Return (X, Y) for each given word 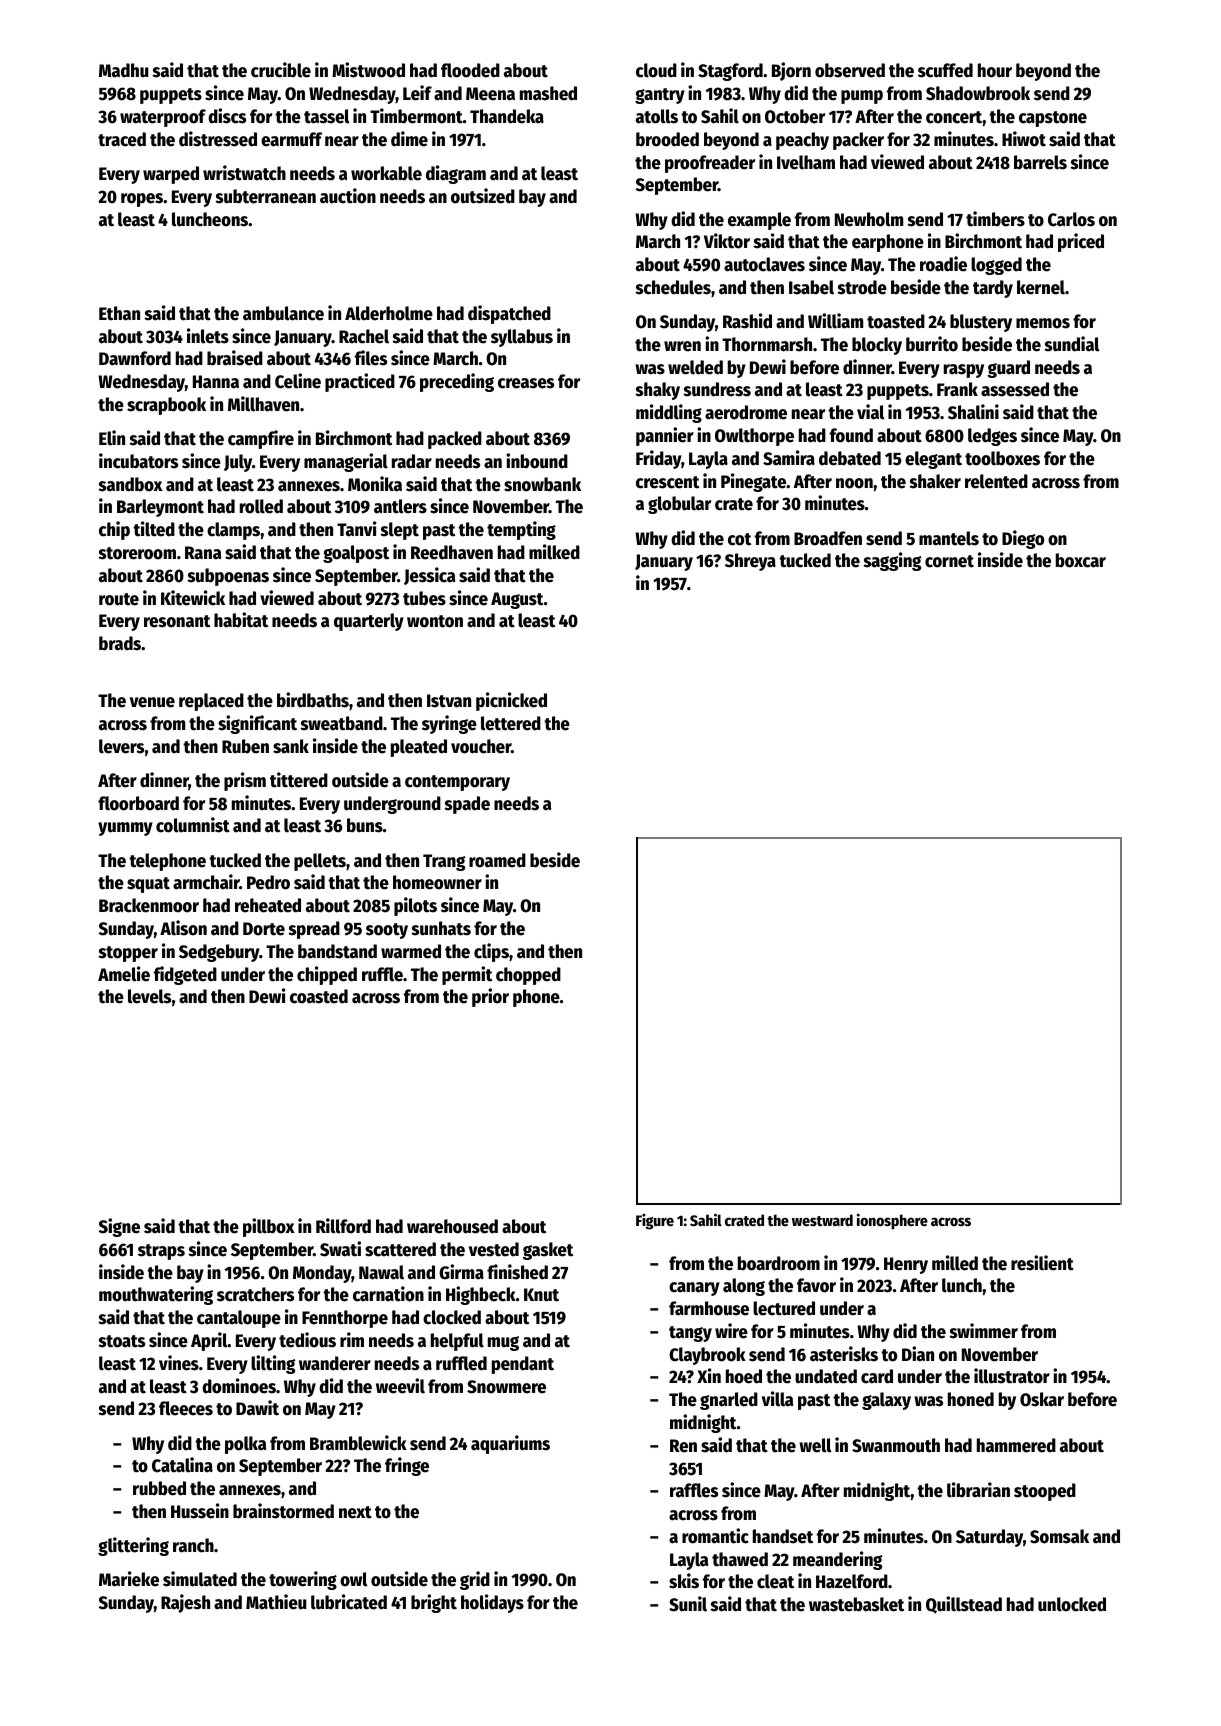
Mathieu (276, 1602)
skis (684, 1581)
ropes (142, 200)
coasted (319, 996)
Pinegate (753, 482)
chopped (528, 976)
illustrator (1012, 1376)
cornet (949, 561)
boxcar (1081, 560)
